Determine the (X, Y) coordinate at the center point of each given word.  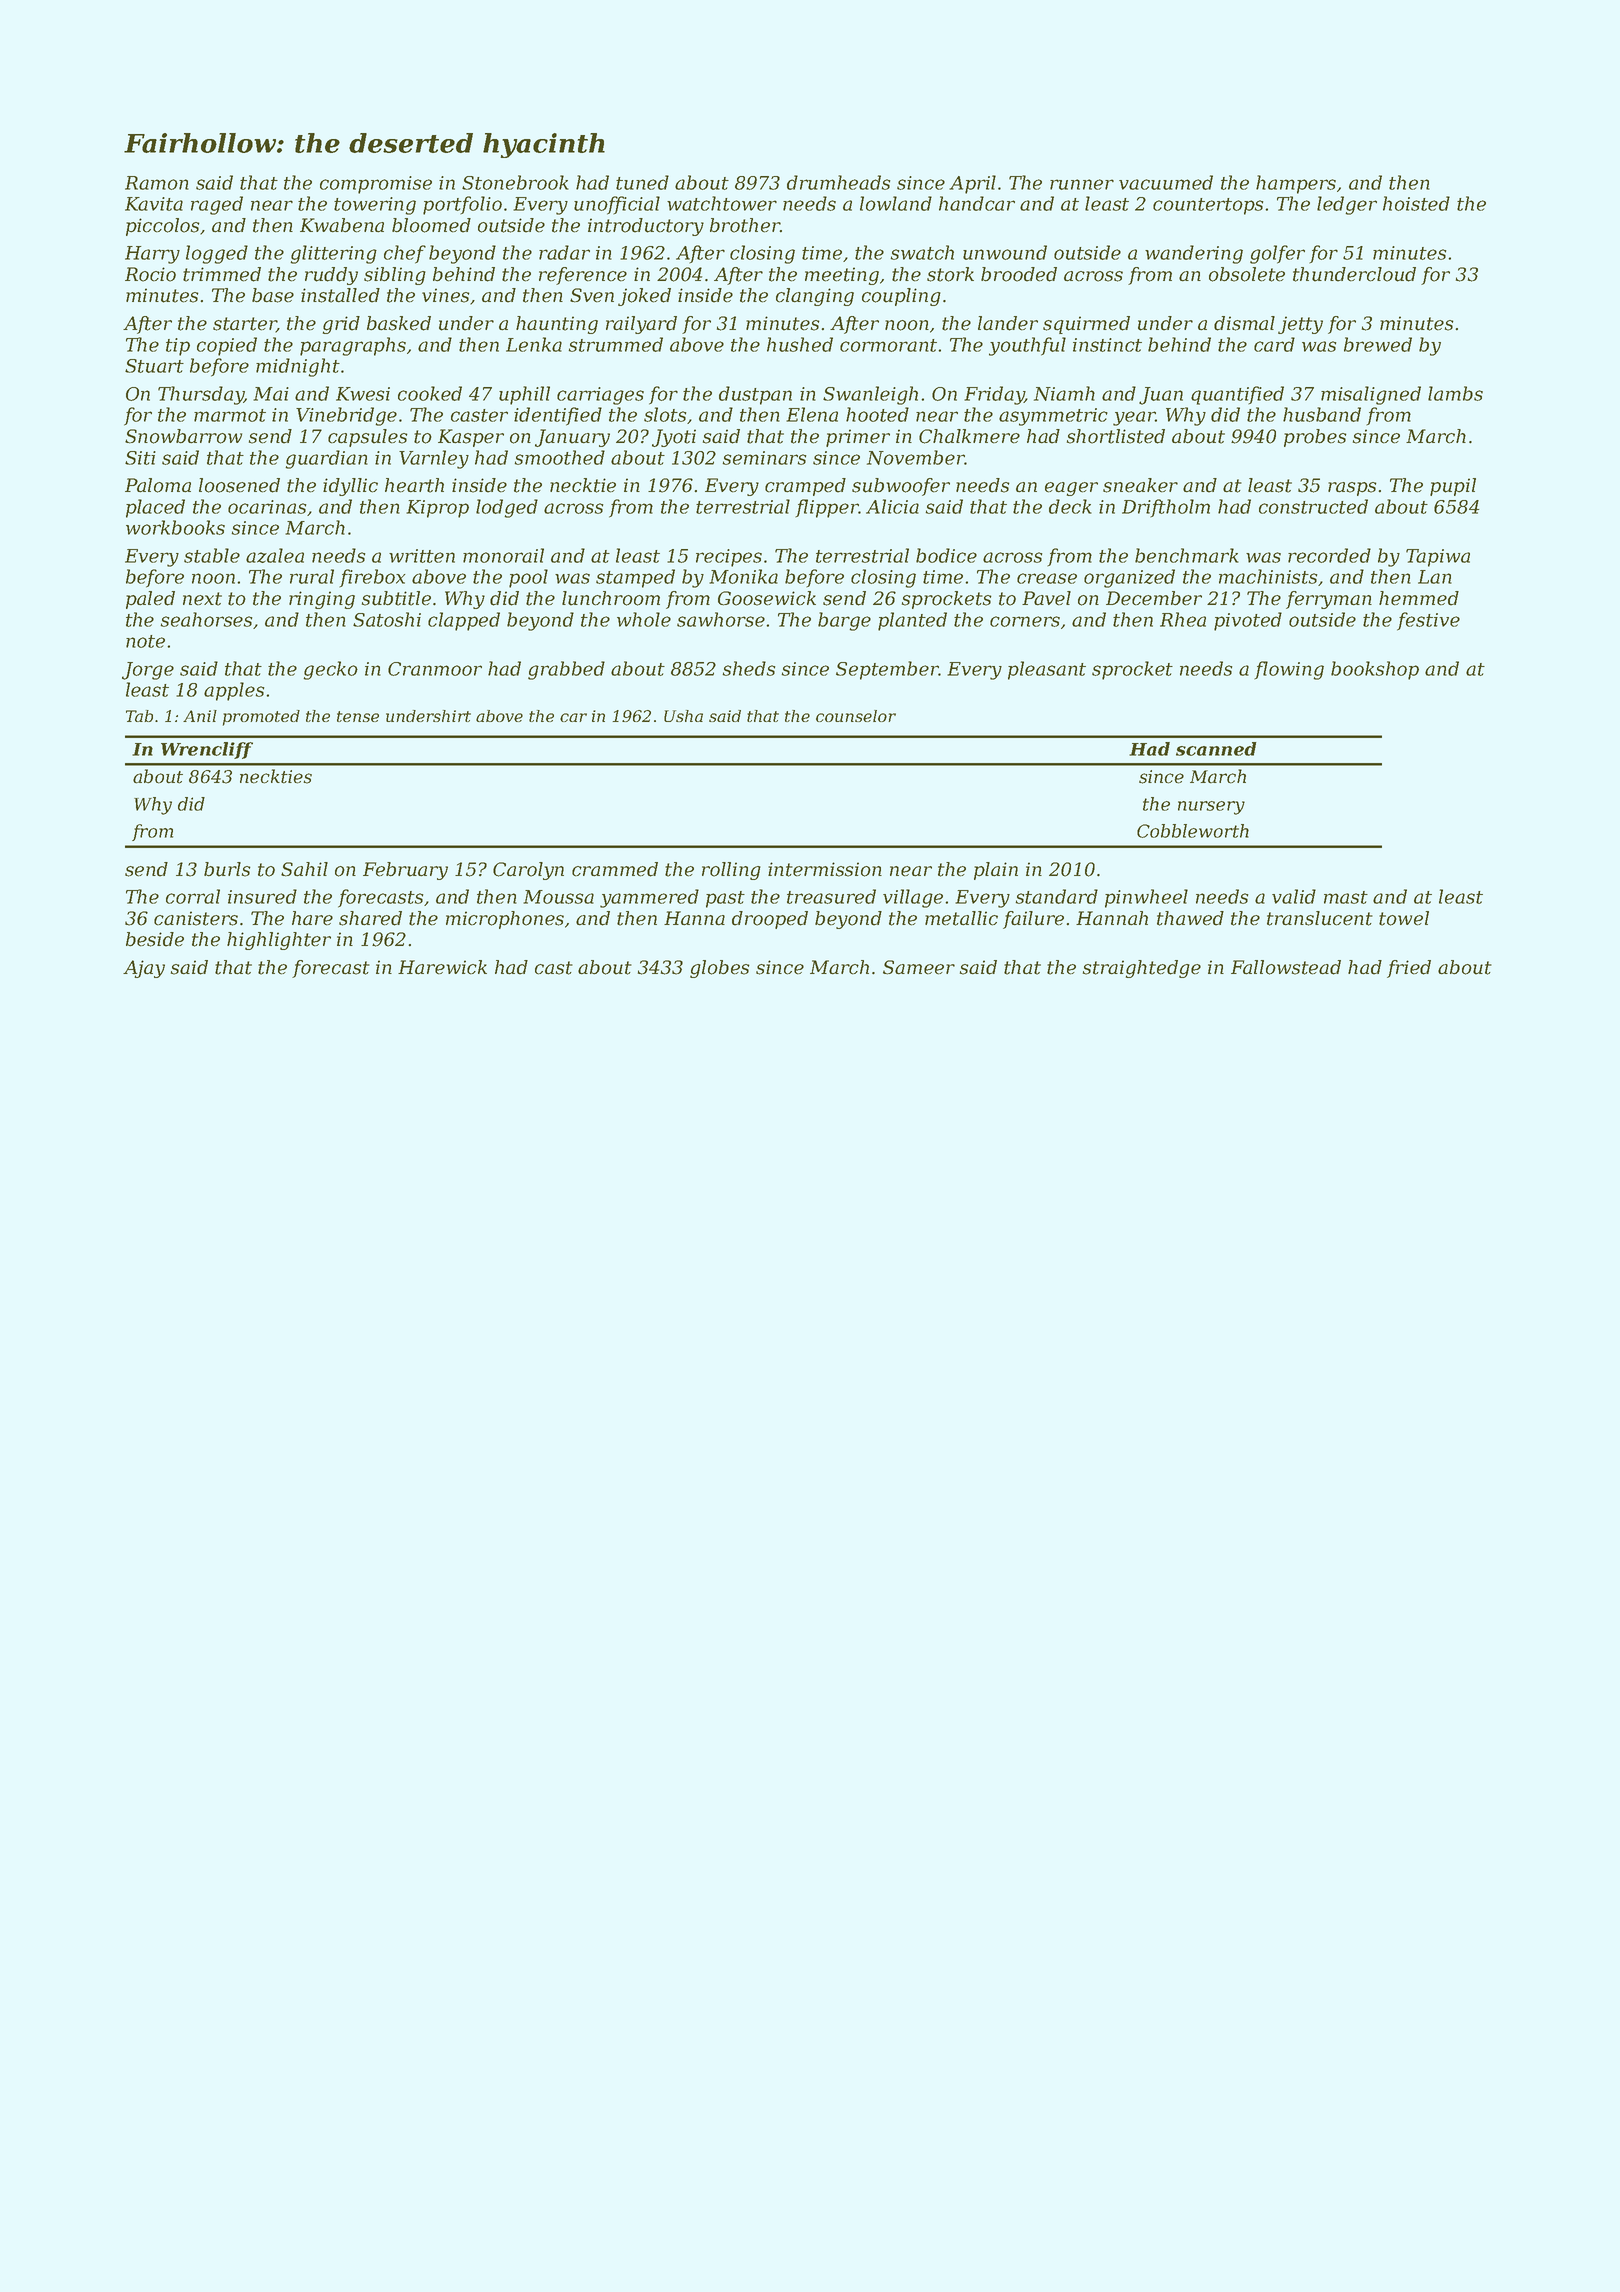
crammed (615, 869)
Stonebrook (515, 182)
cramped (805, 487)
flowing (1289, 670)
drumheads (838, 182)
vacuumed (1166, 182)
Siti (140, 458)
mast (1346, 897)
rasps (1352, 489)
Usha (683, 716)
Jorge (148, 671)
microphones (505, 920)
